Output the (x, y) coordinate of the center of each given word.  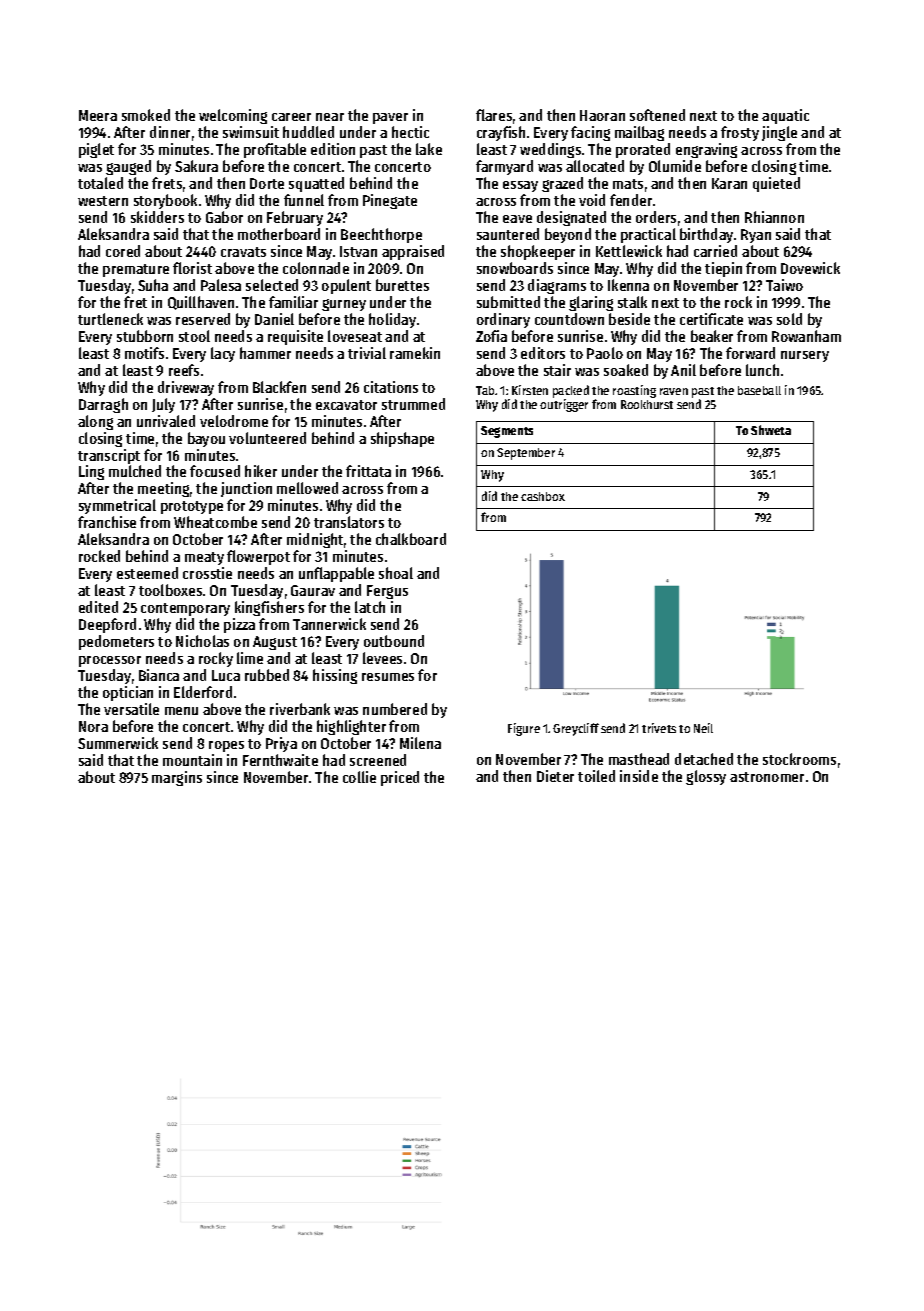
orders (656, 217)
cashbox (543, 496)
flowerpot (258, 557)
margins (177, 778)
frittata (368, 471)
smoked (146, 115)
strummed (413, 404)
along (95, 422)
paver (390, 118)
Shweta (771, 430)
